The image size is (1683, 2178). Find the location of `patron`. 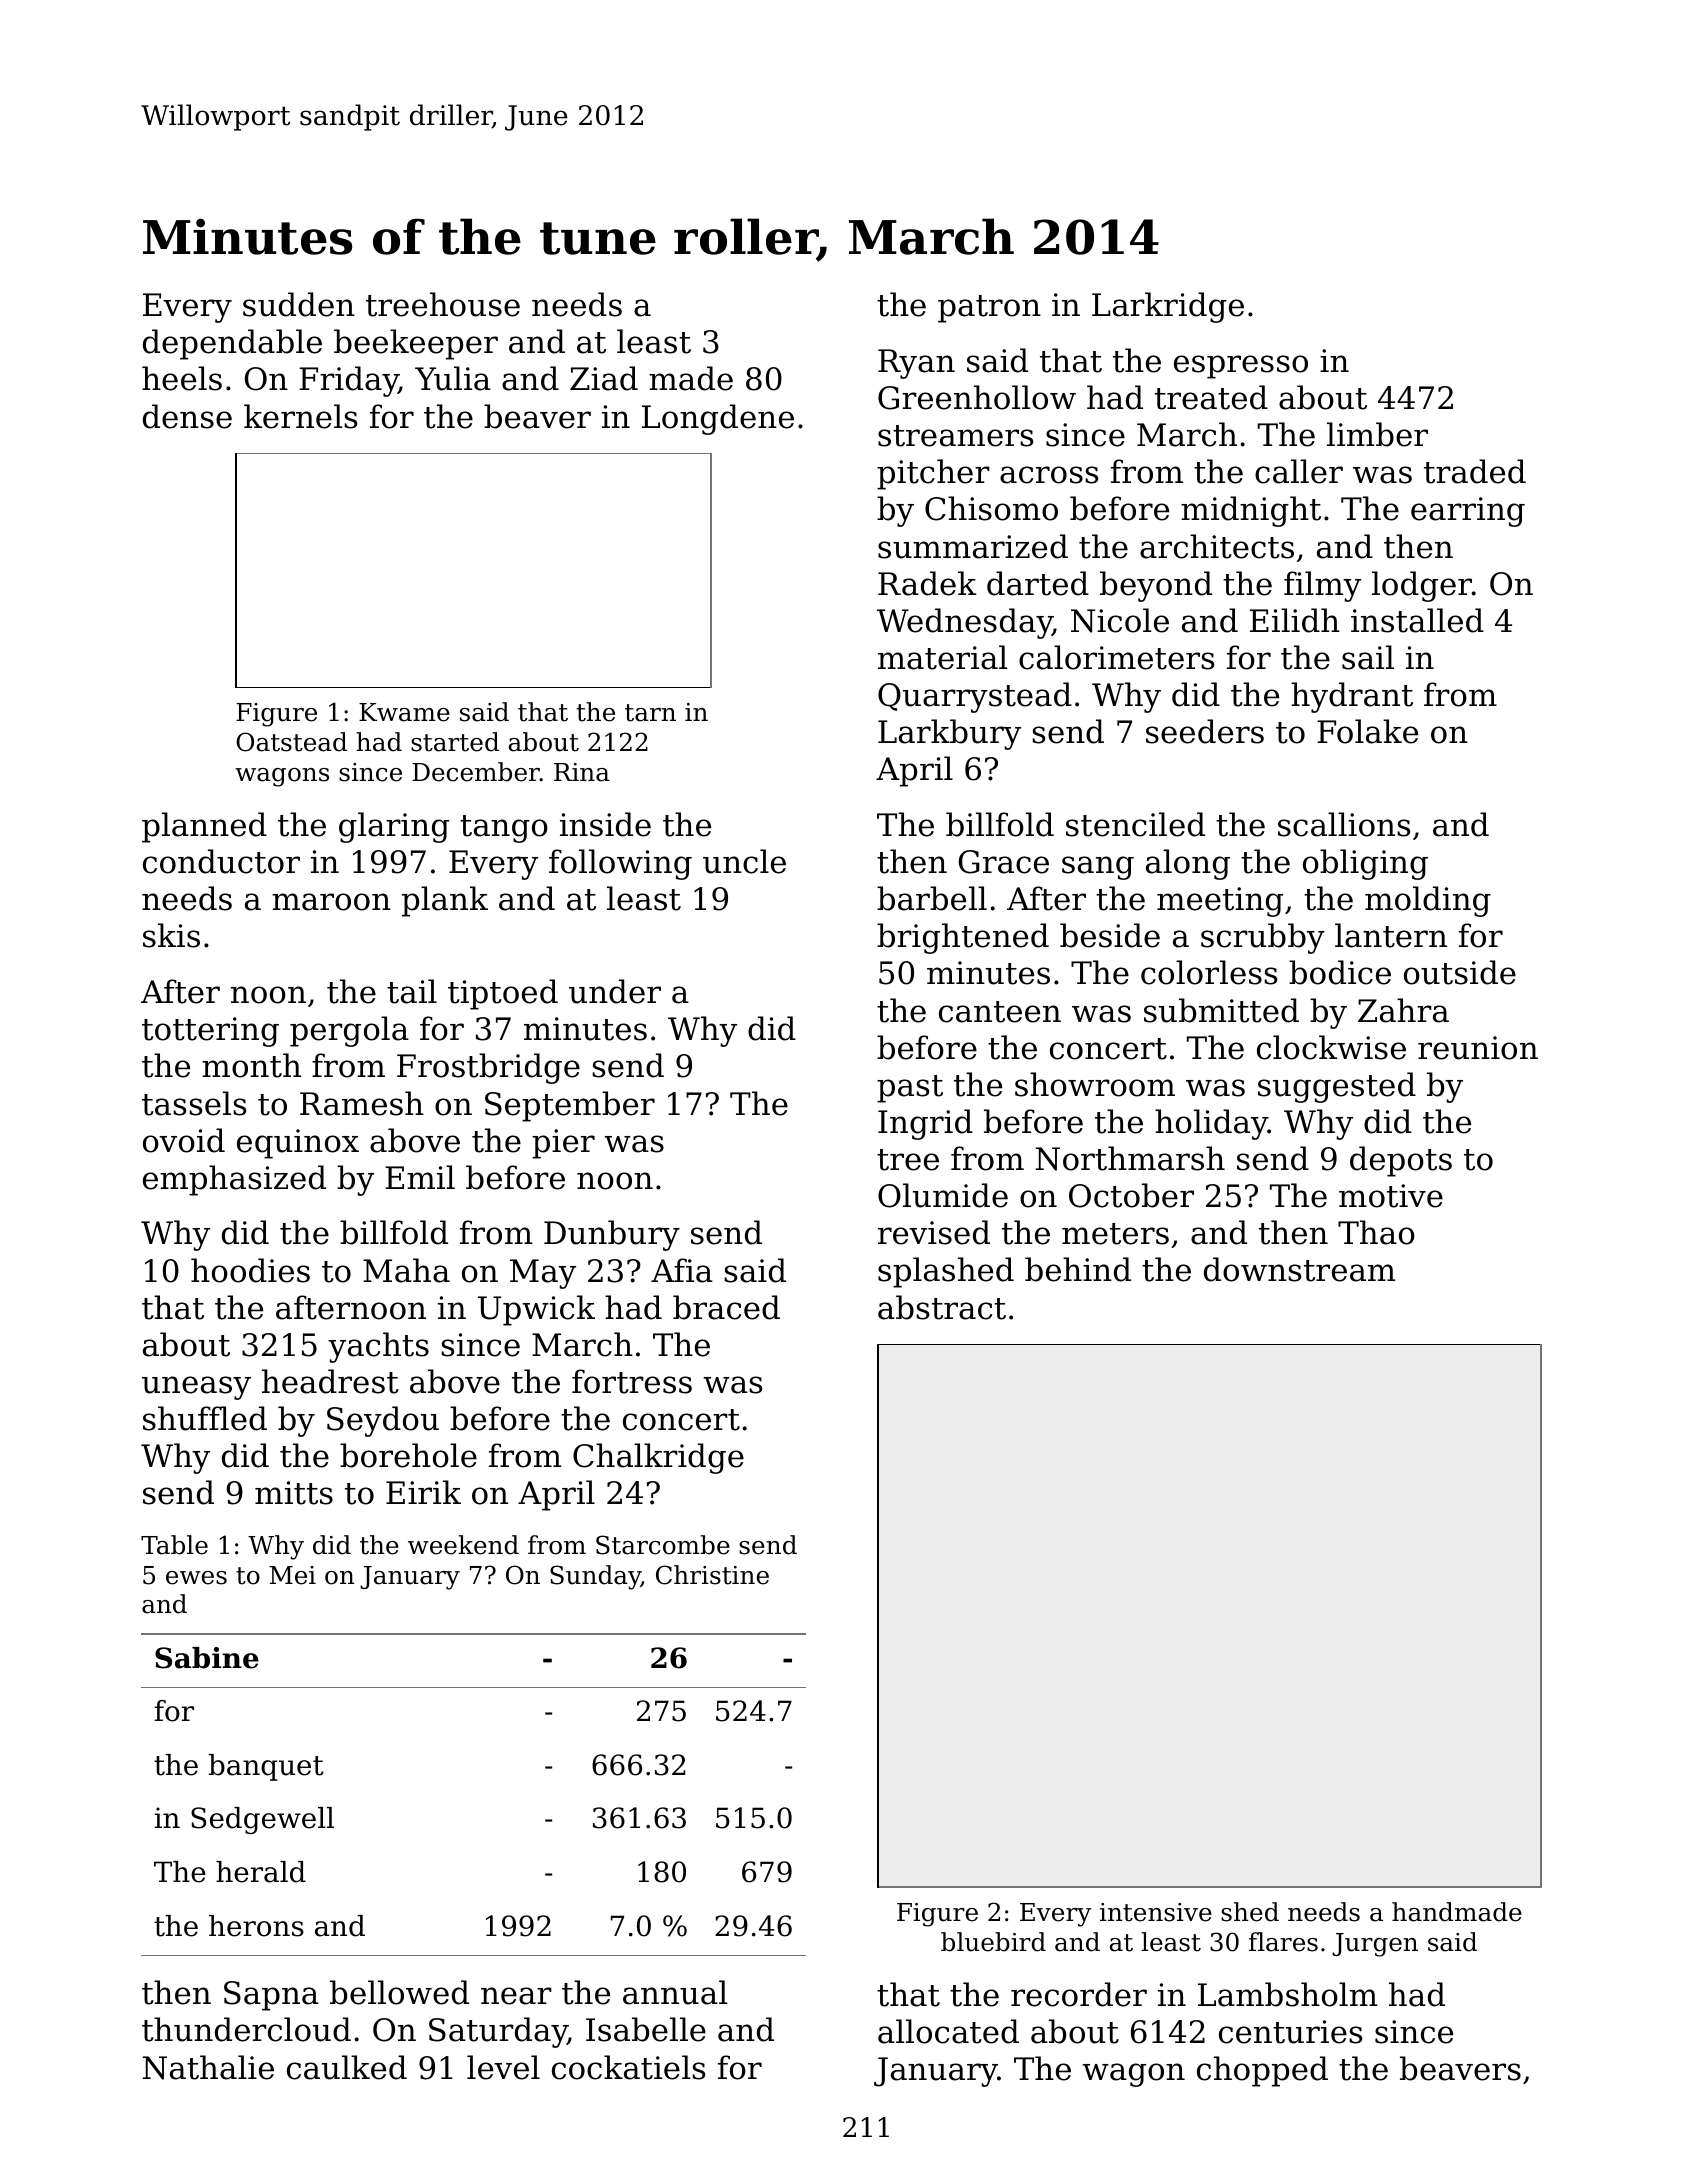

patron is located at coordinates (989, 309).
